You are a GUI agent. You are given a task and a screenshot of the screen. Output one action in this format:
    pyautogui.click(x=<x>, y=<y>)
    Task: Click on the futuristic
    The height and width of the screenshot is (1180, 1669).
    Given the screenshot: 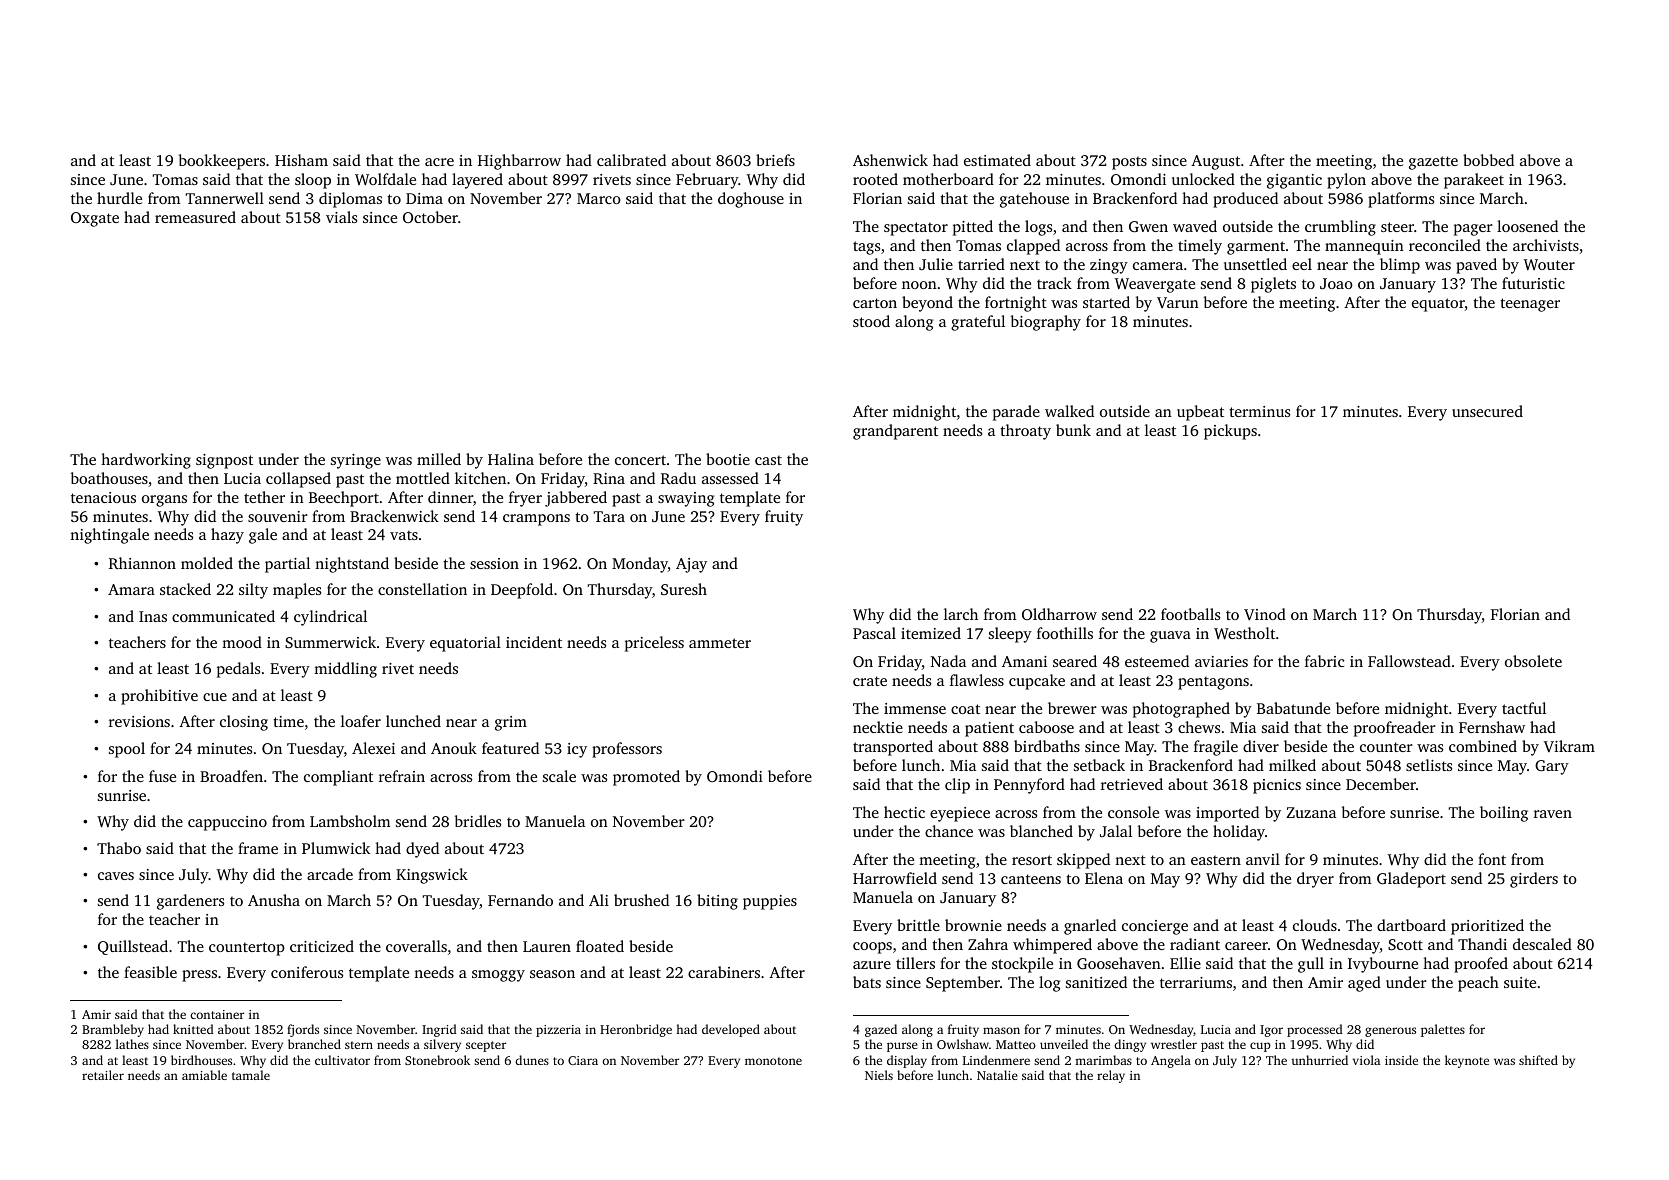 What is the action you would take?
    pyautogui.click(x=1533, y=283)
